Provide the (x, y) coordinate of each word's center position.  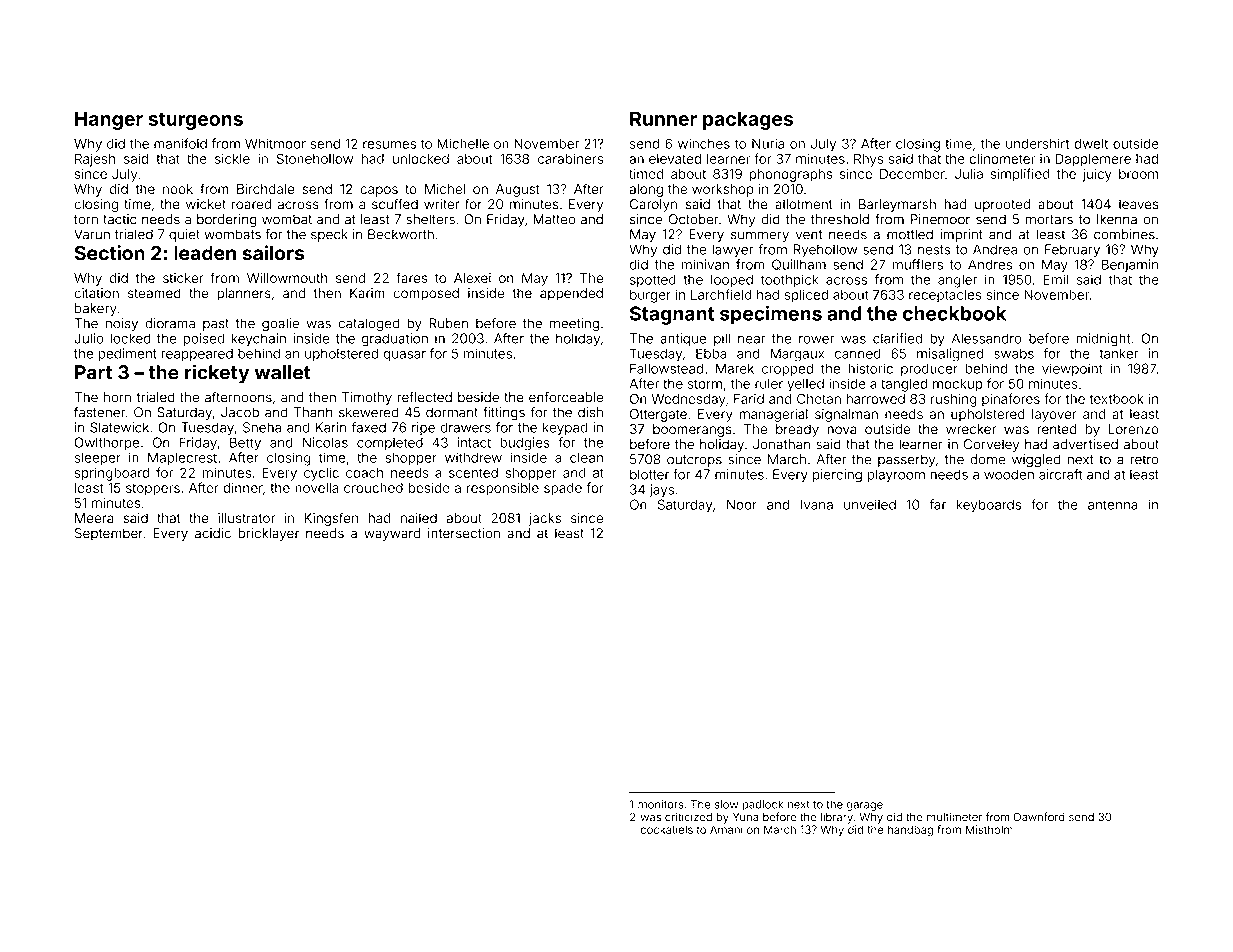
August (518, 190)
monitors (661, 804)
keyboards (989, 506)
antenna (1113, 505)
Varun (92, 234)
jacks (545, 519)
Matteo (554, 219)
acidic (213, 533)
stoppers (153, 490)
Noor (742, 504)
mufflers (918, 264)
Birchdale (266, 189)
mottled (910, 234)
